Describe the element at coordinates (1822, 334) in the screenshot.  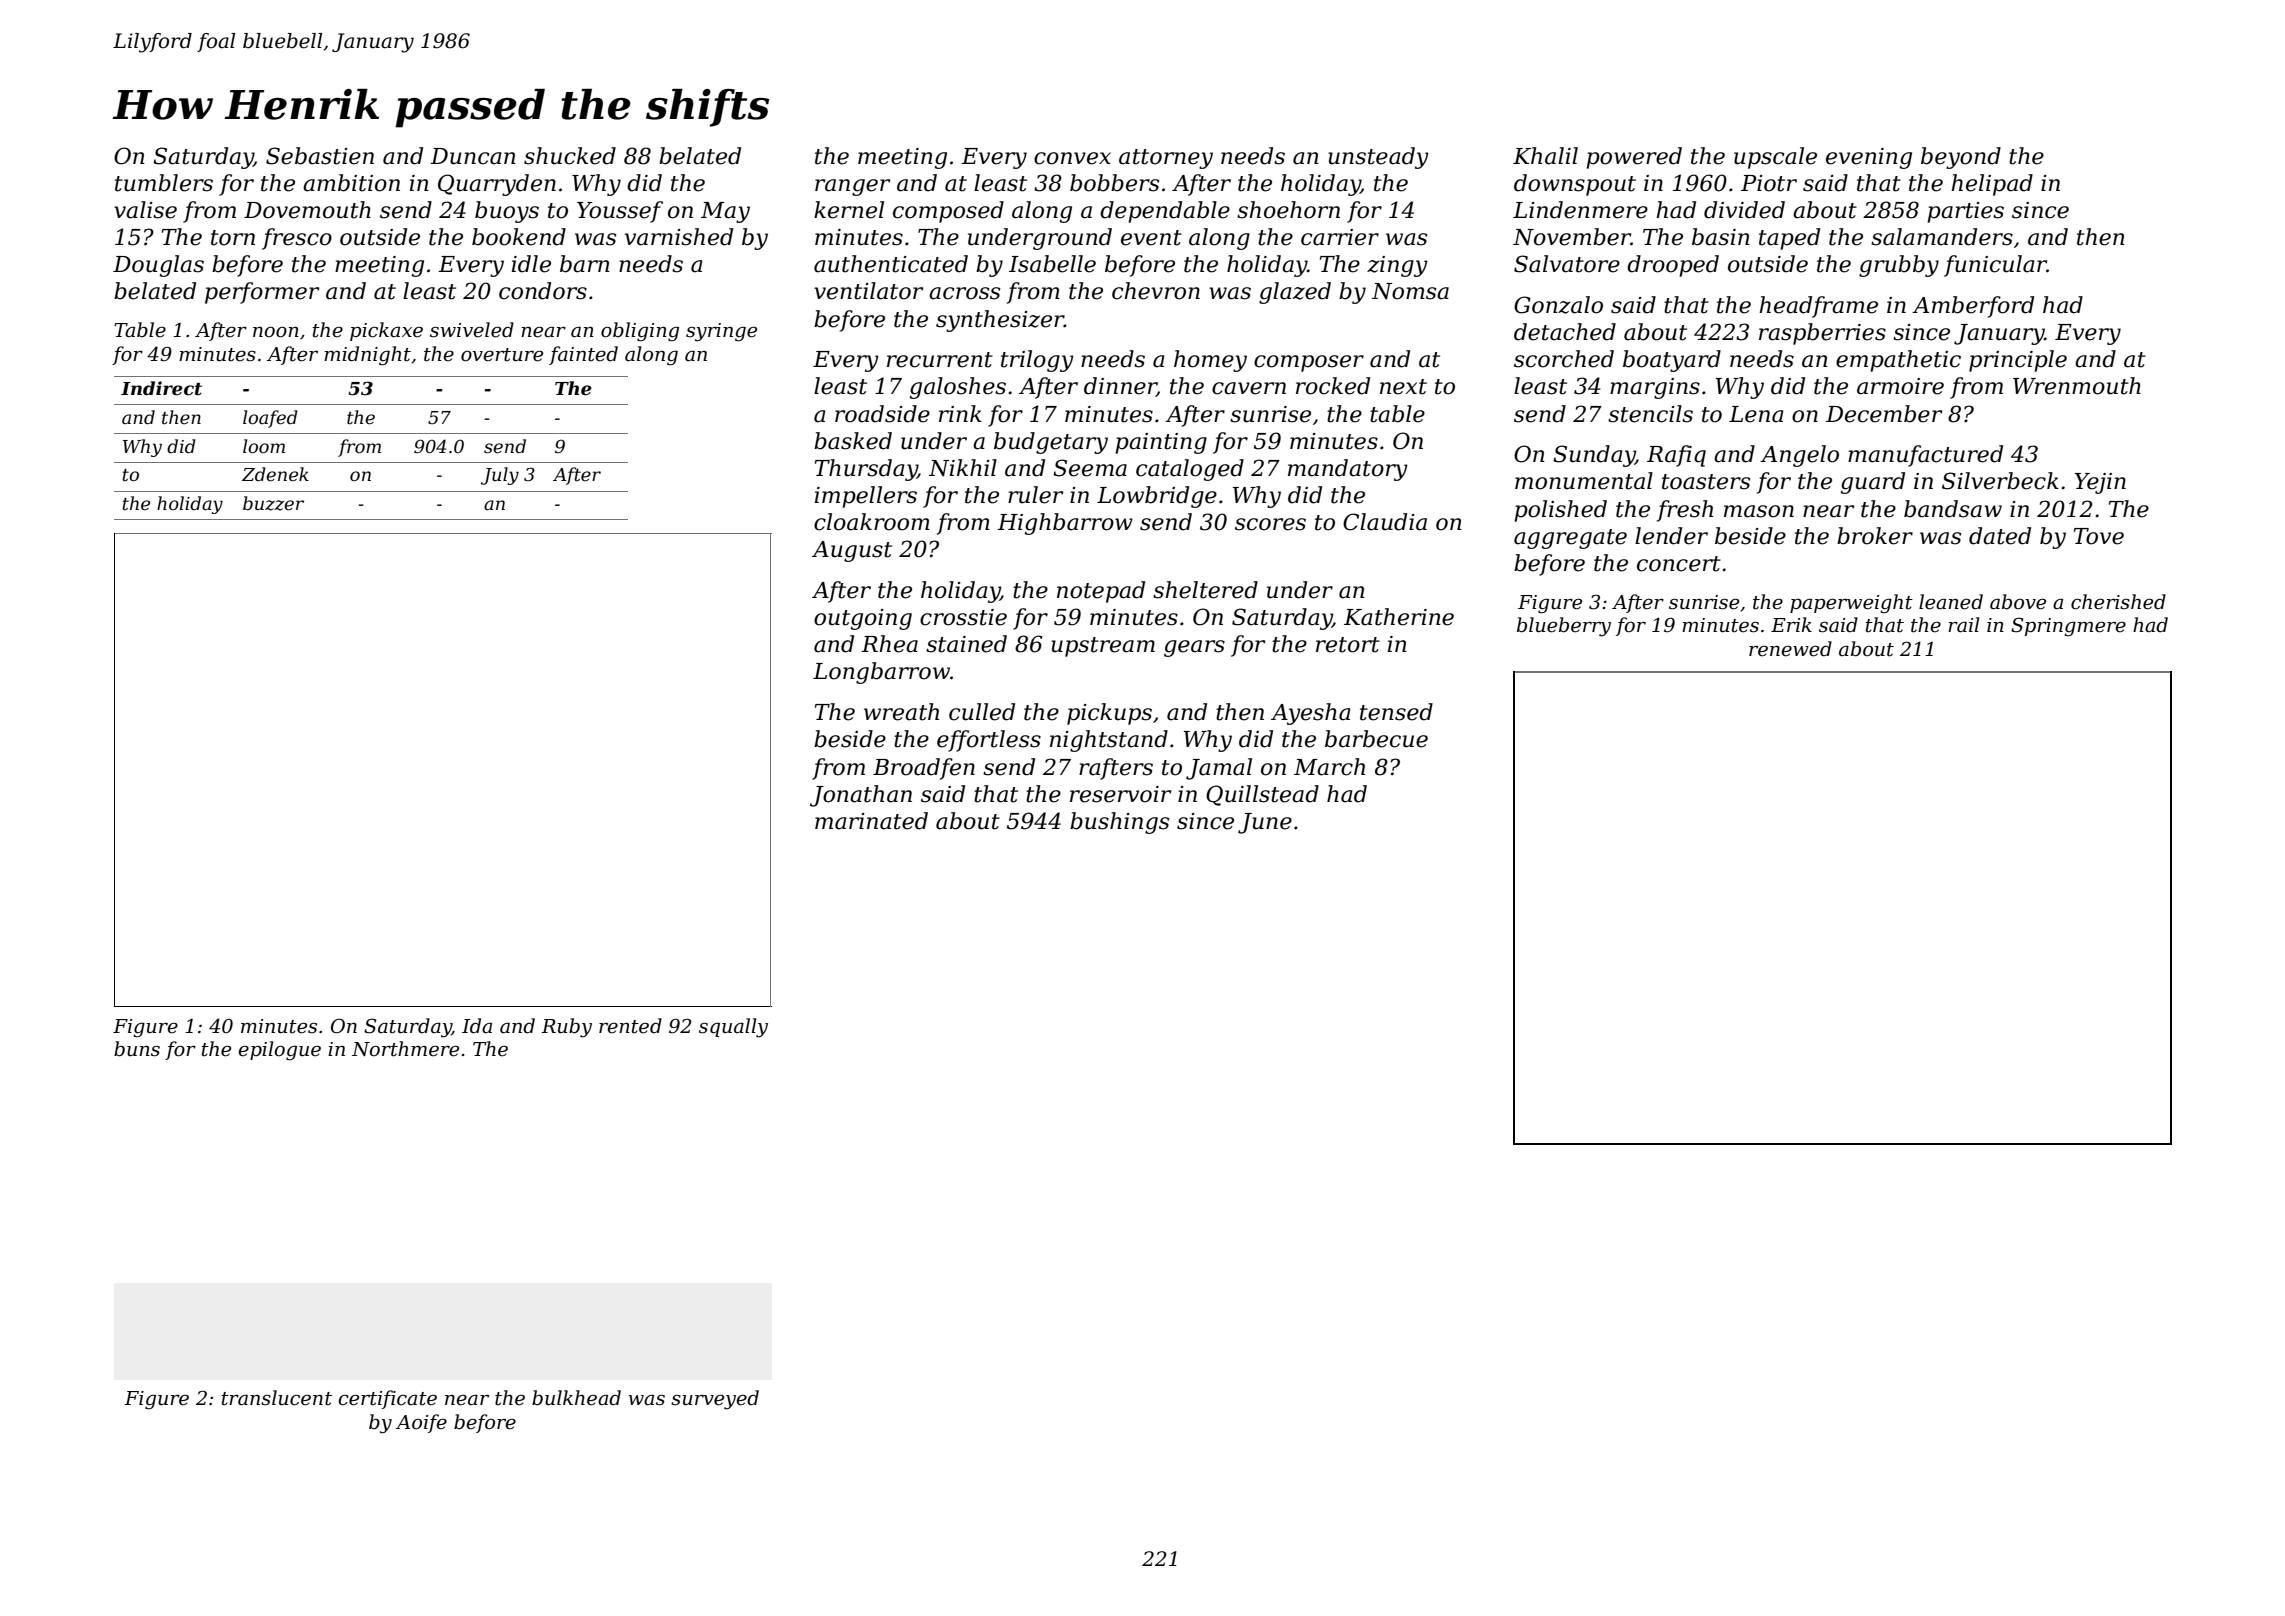
I see `raspberries` at that location.
